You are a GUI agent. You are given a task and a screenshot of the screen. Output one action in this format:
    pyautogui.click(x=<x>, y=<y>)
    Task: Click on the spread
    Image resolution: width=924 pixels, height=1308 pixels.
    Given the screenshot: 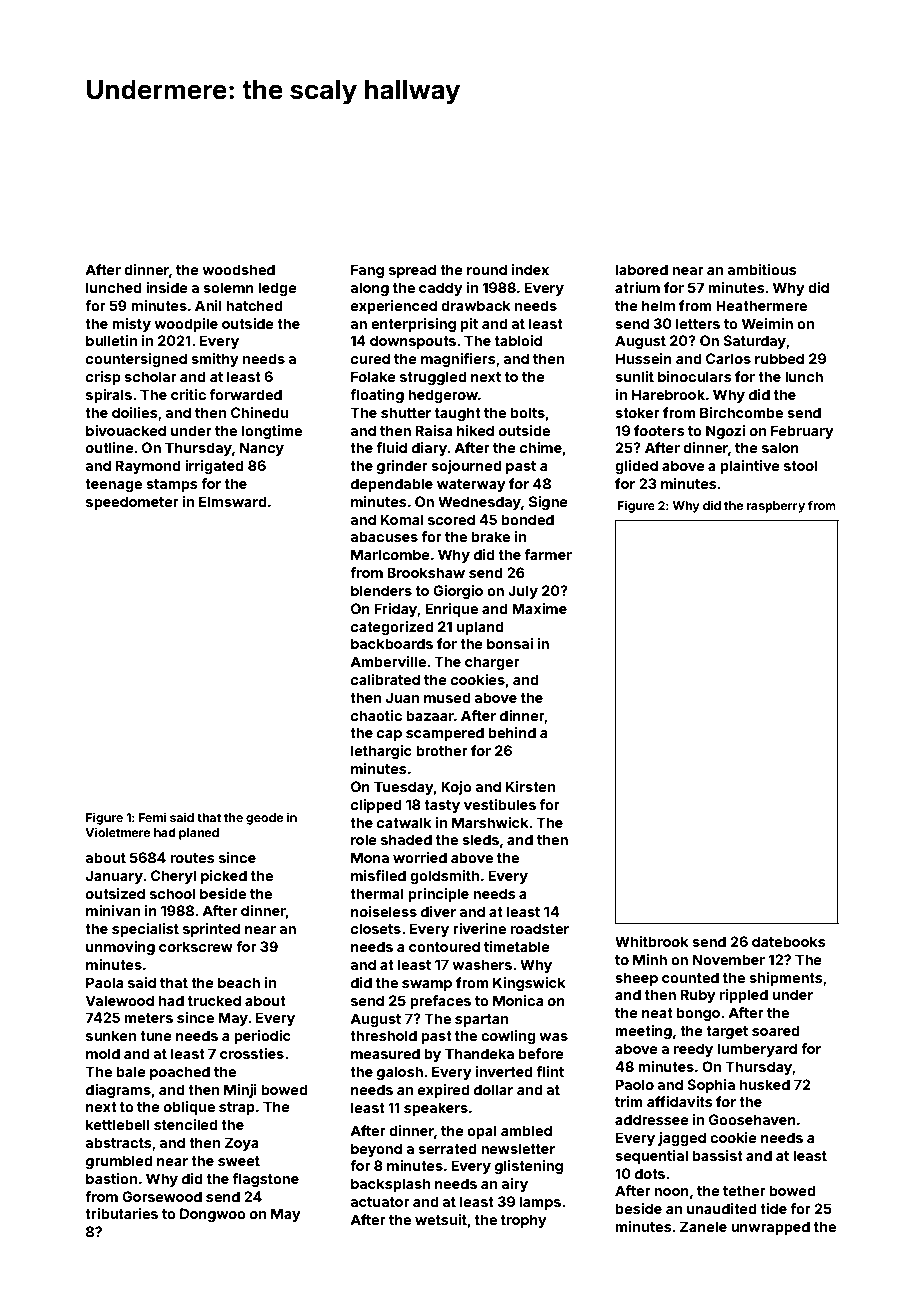 What is the action you would take?
    pyautogui.click(x=412, y=271)
